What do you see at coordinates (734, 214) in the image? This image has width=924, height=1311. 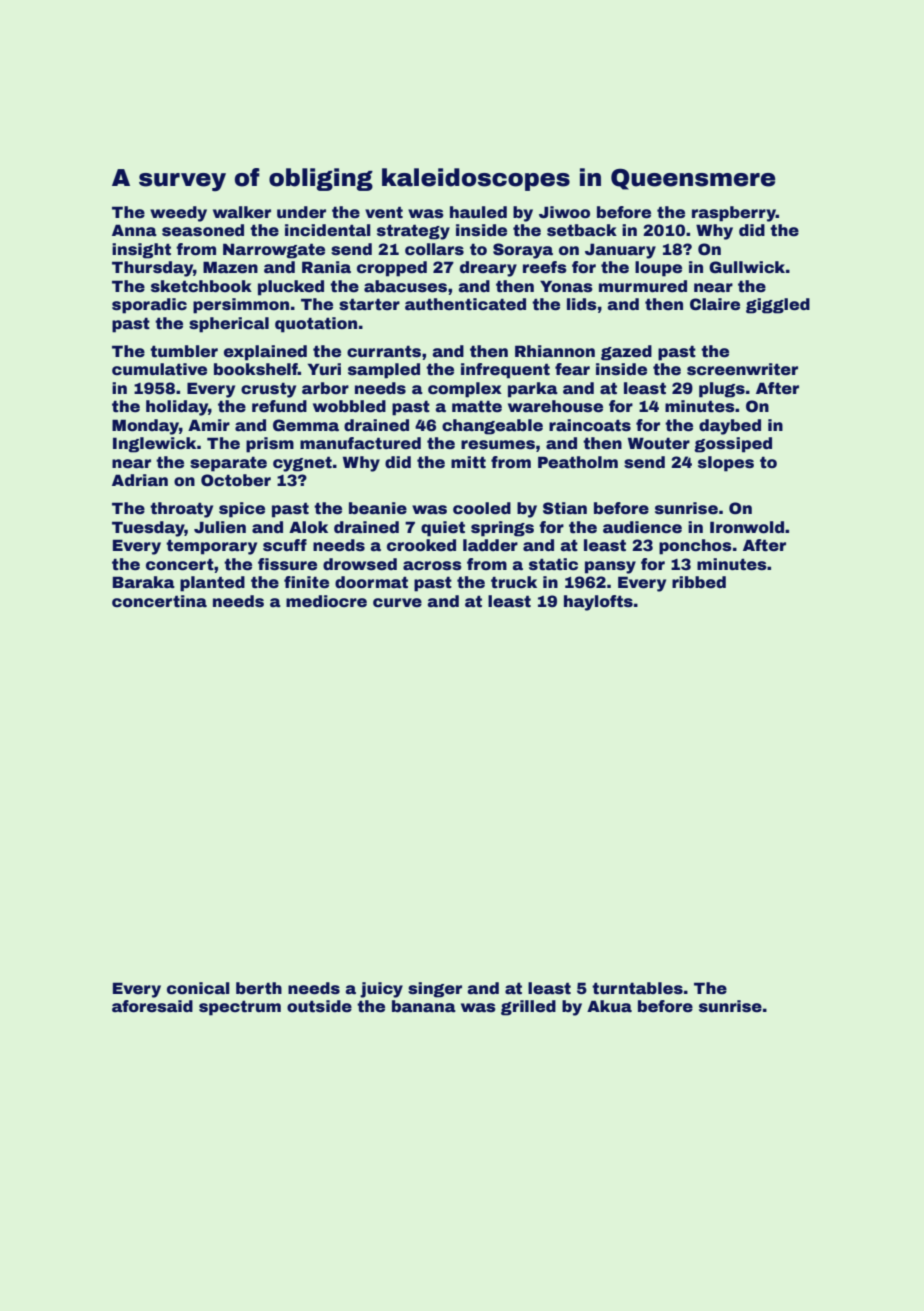 I see `raspberry` at bounding box center [734, 214].
